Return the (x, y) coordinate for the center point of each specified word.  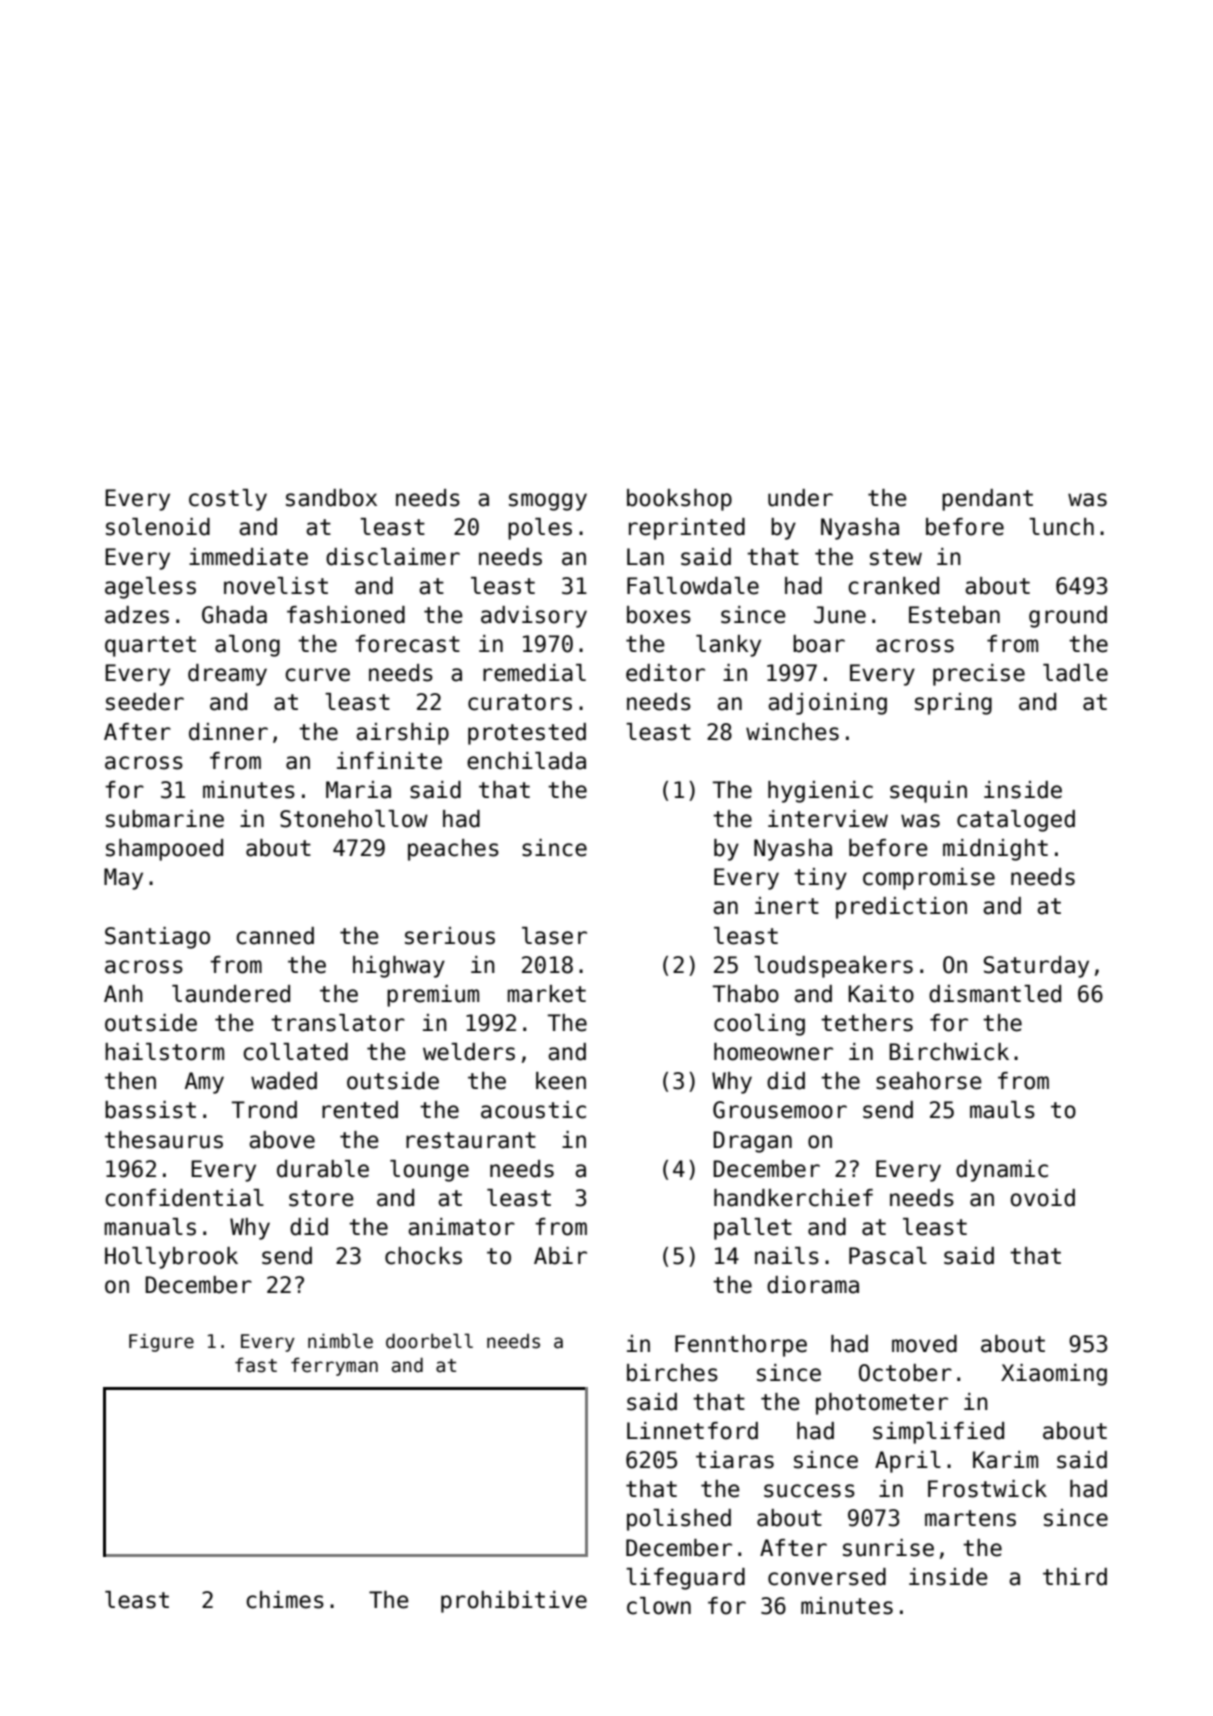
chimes (285, 1600)
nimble (340, 1341)
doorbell (429, 1341)
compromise (929, 879)
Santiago (157, 938)
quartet (150, 646)
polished (679, 1520)
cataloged (1016, 821)
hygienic (820, 792)
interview (828, 819)
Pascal (888, 1256)
